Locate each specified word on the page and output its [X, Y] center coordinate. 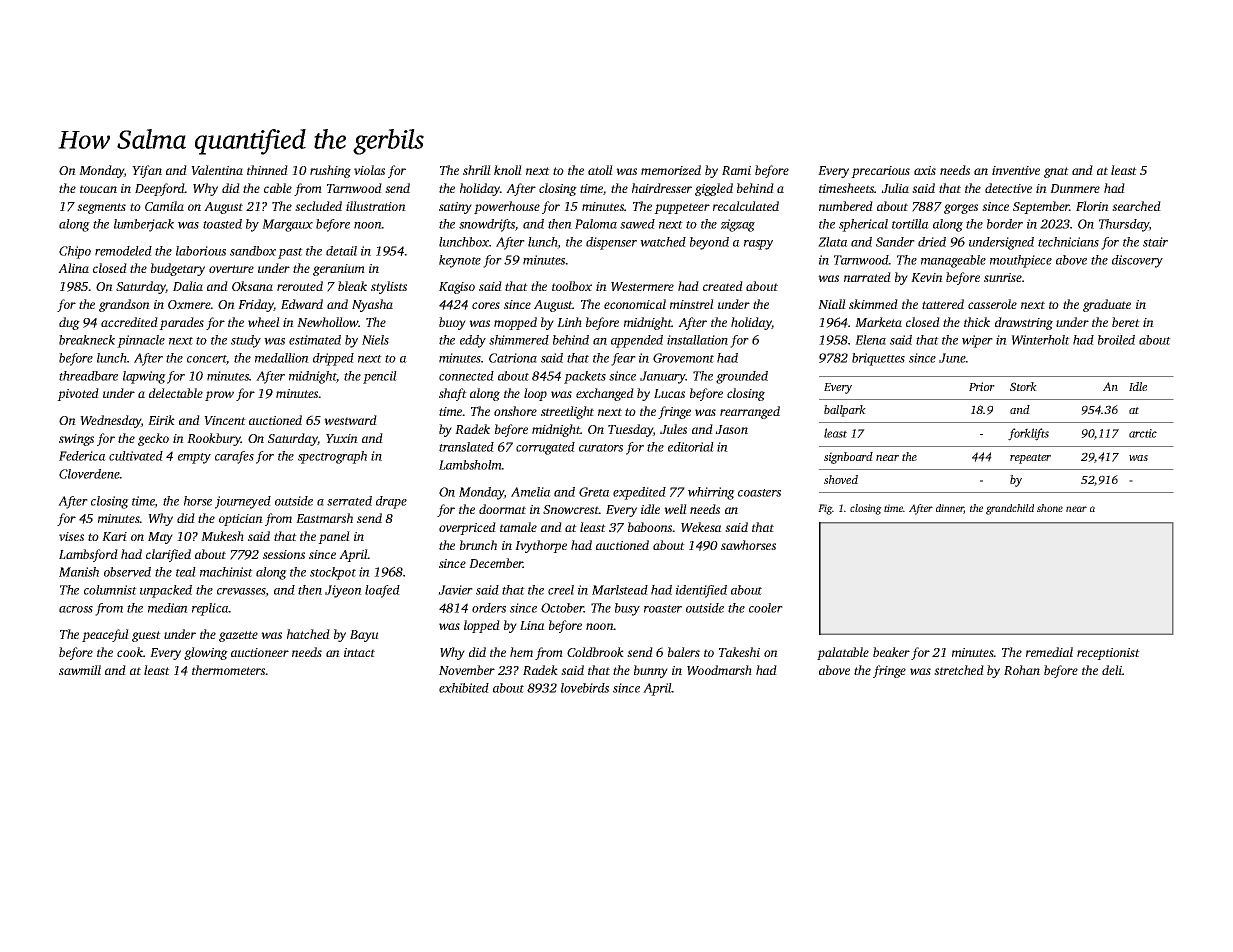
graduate [1107, 305]
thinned [267, 170]
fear [623, 359]
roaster [663, 609]
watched [663, 242]
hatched [308, 634]
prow [219, 396]
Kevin [927, 277]
